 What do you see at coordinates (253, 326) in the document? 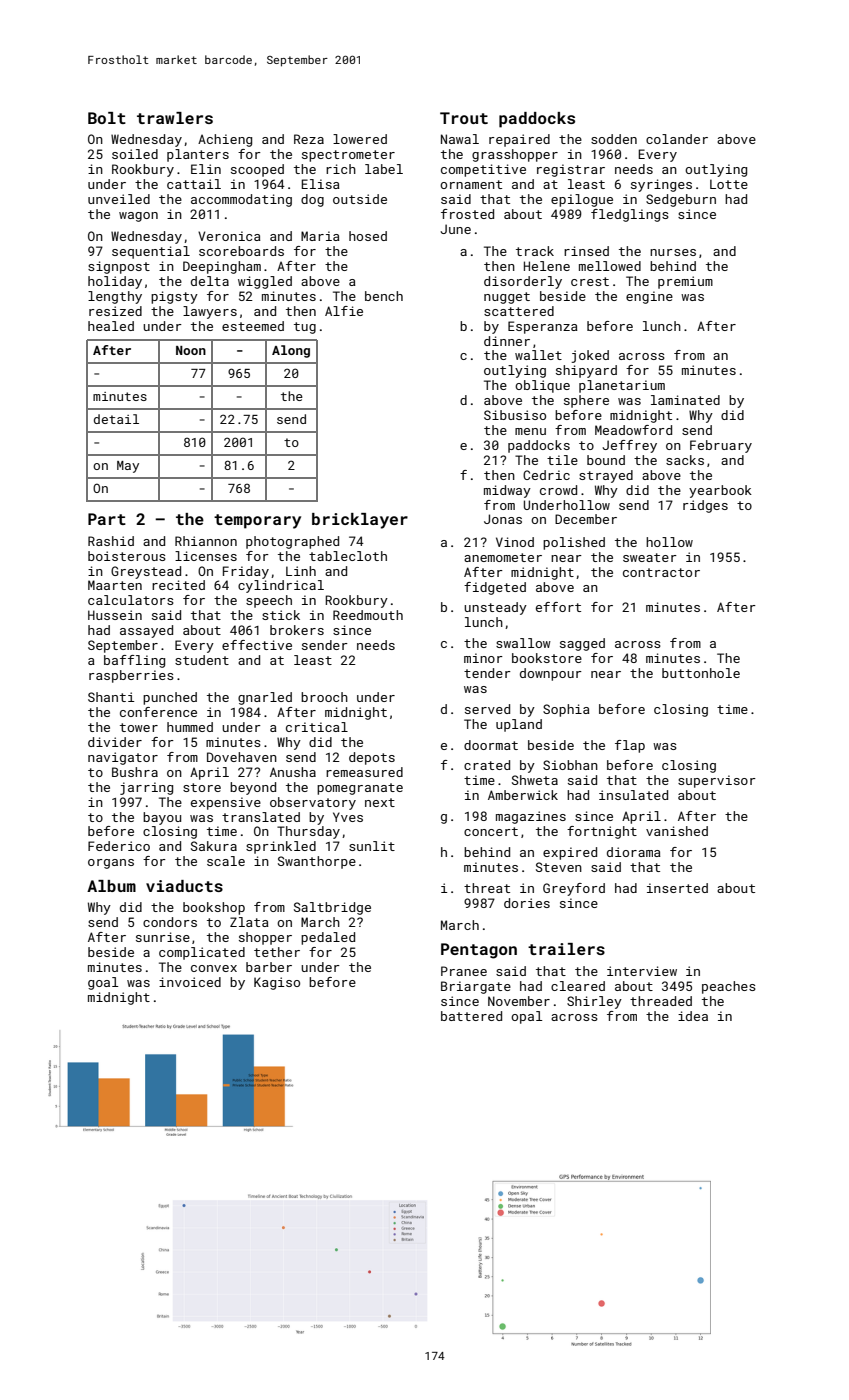
I see `esteemed` at bounding box center [253, 326].
